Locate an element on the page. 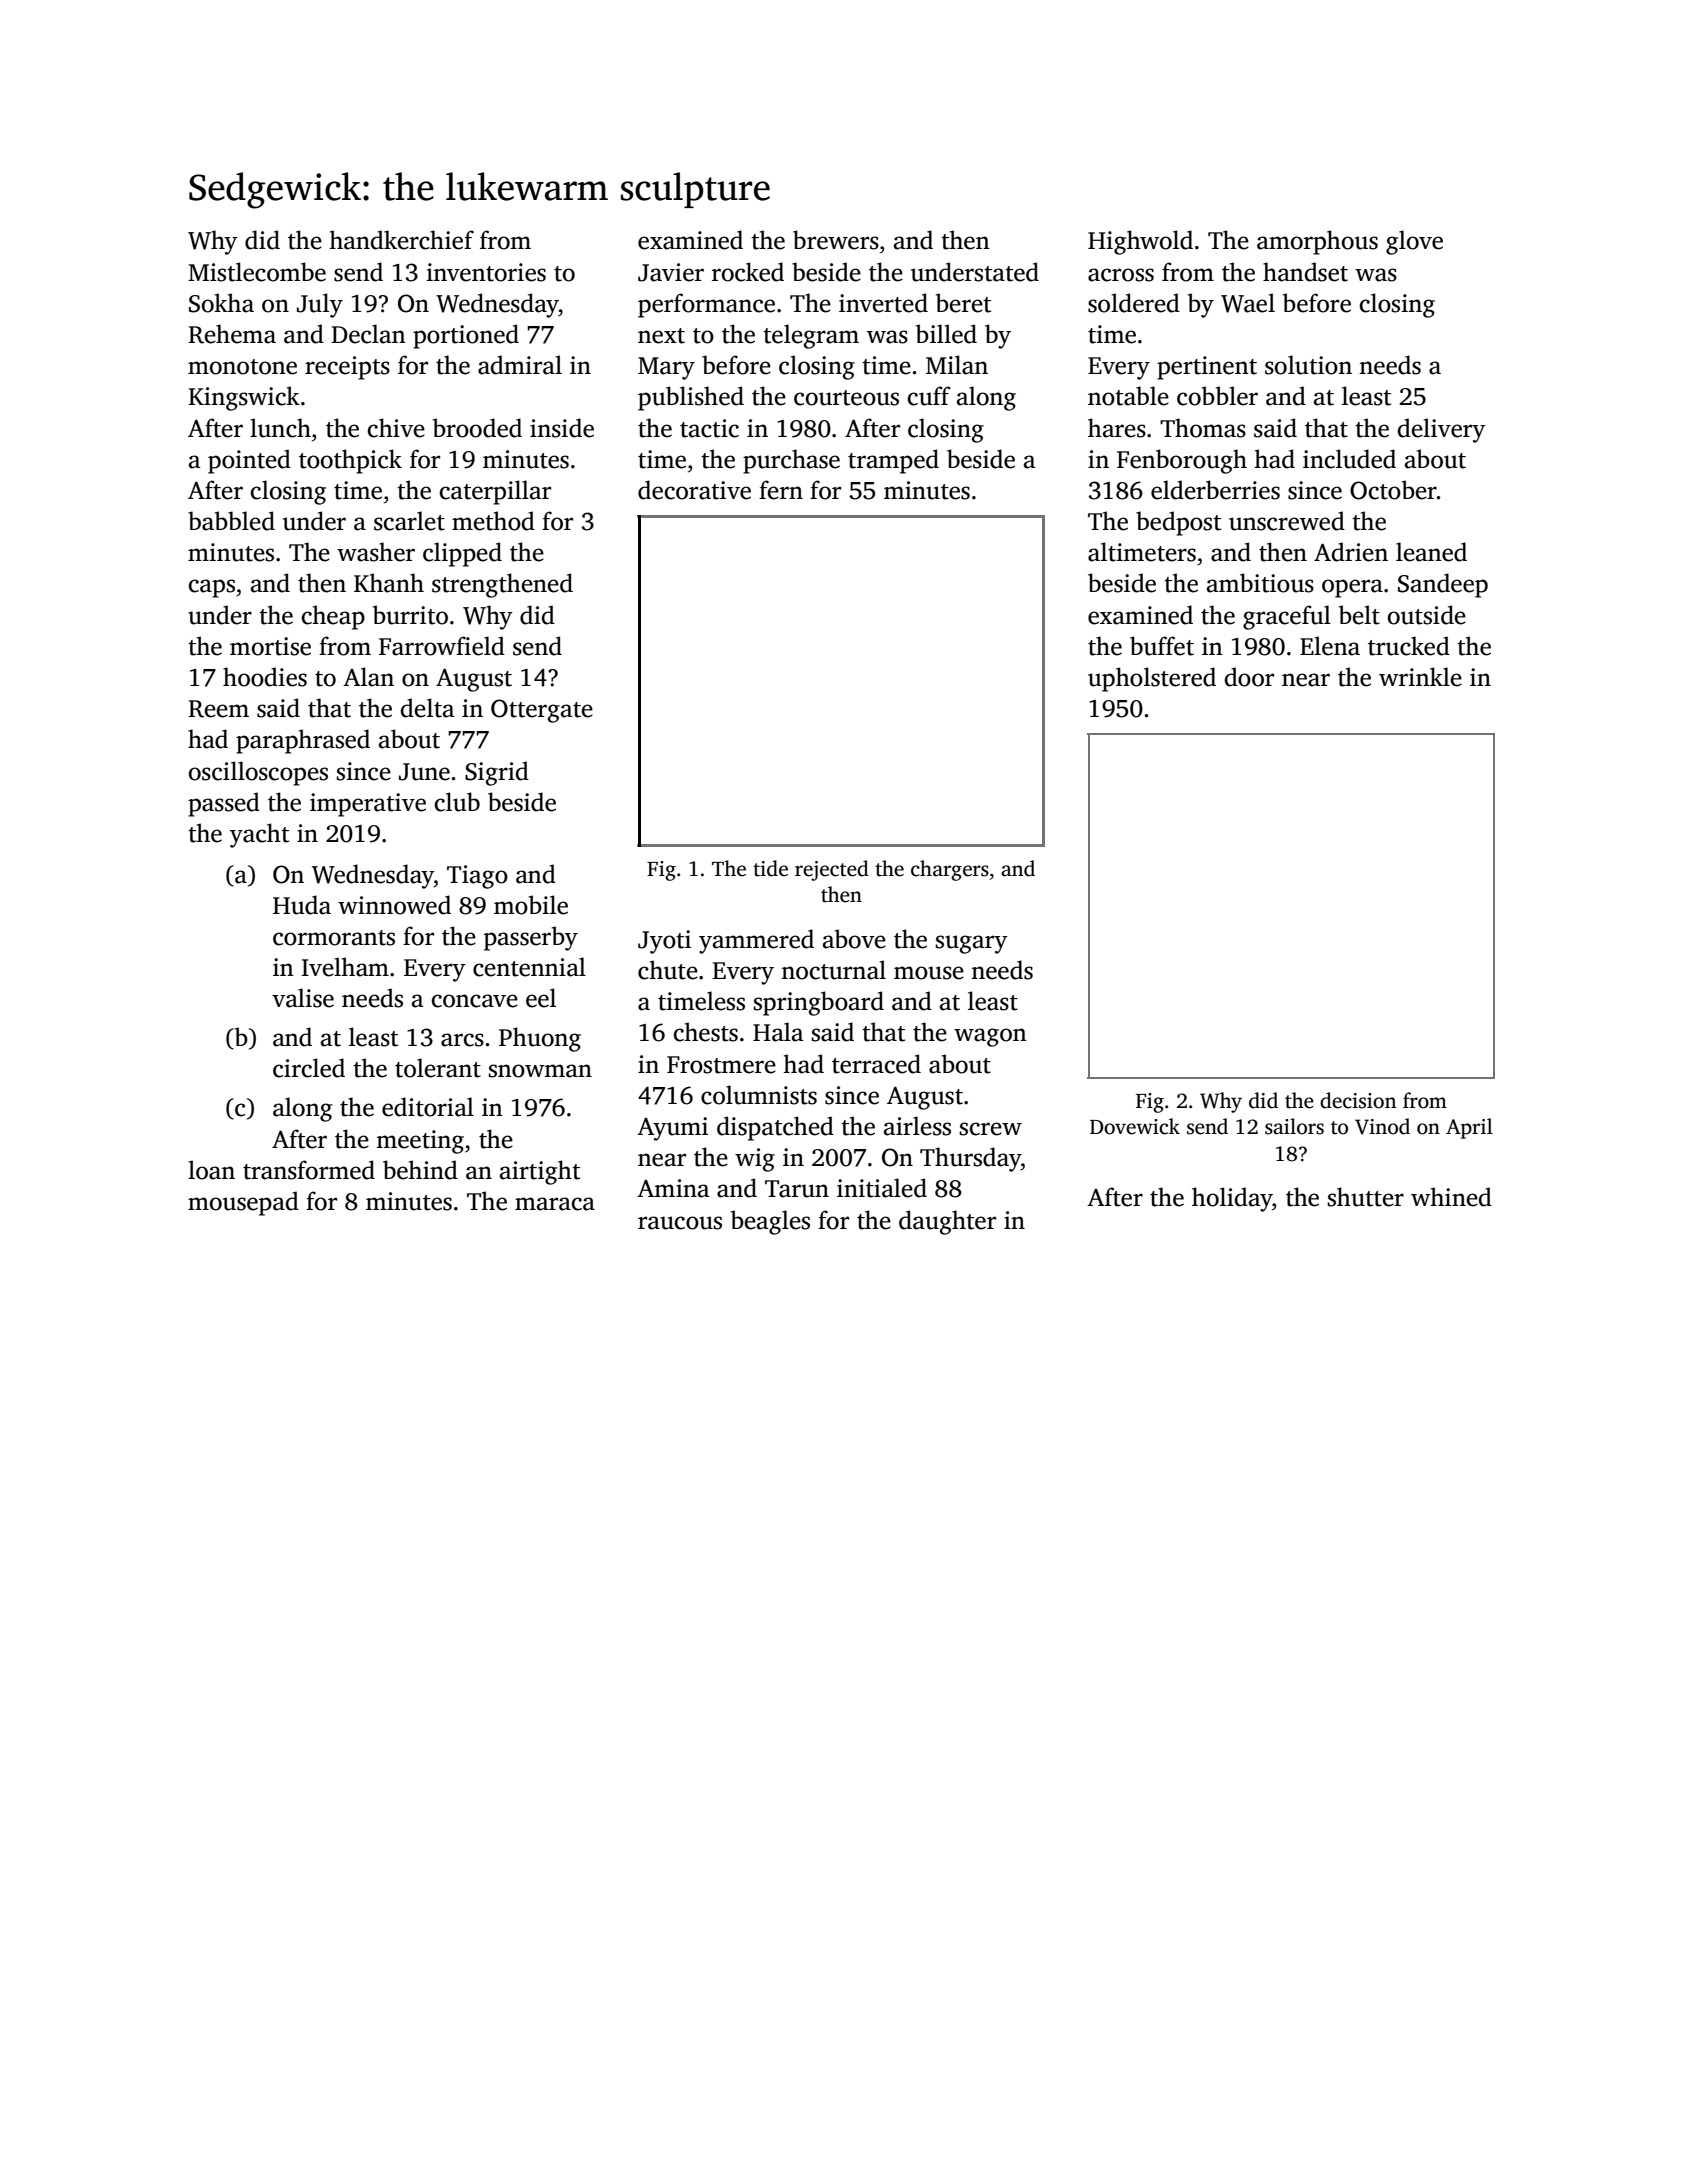 Image resolution: width=1683 pixels, height=2178 pixels. hoodies is located at coordinates (265, 677).
